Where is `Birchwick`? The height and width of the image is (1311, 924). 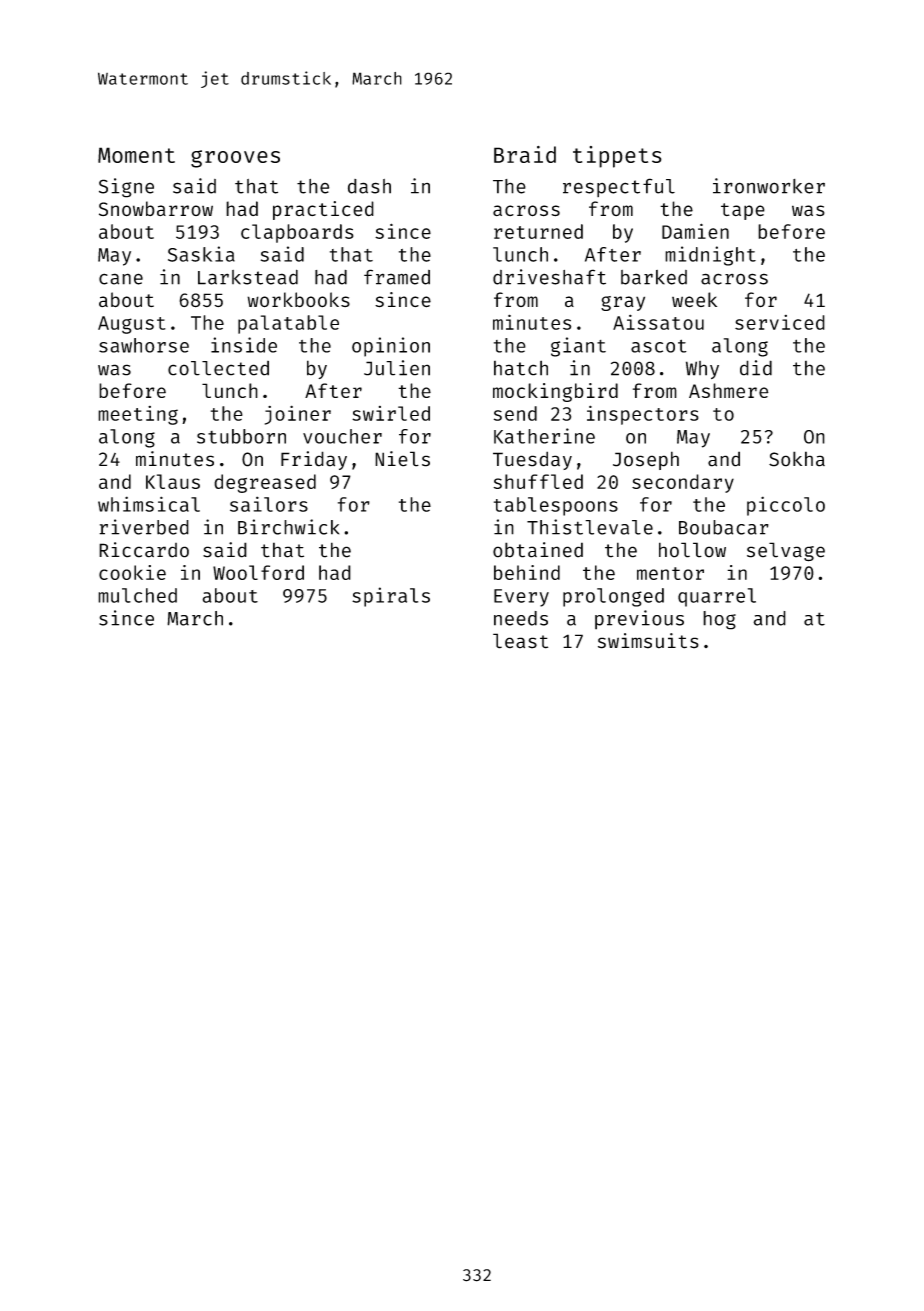 Birchwick is located at coordinates (288, 527).
